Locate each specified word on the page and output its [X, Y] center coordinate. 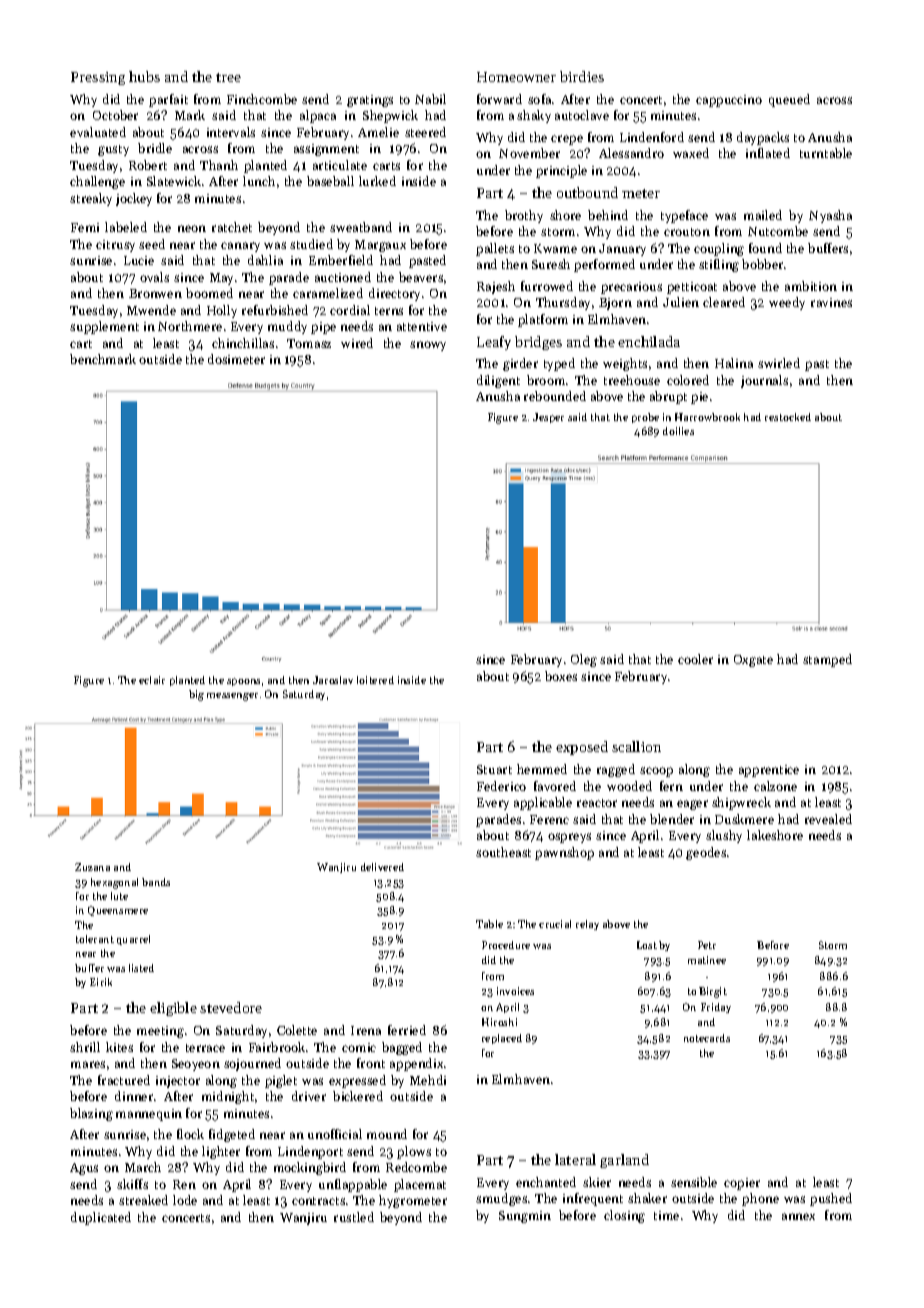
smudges [501, 1199]
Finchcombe [262, 99]
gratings [370, 101]
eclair [152, 680]
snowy [428, 346]
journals [764, 381]
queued [789, 100]
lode [185, 1200]
